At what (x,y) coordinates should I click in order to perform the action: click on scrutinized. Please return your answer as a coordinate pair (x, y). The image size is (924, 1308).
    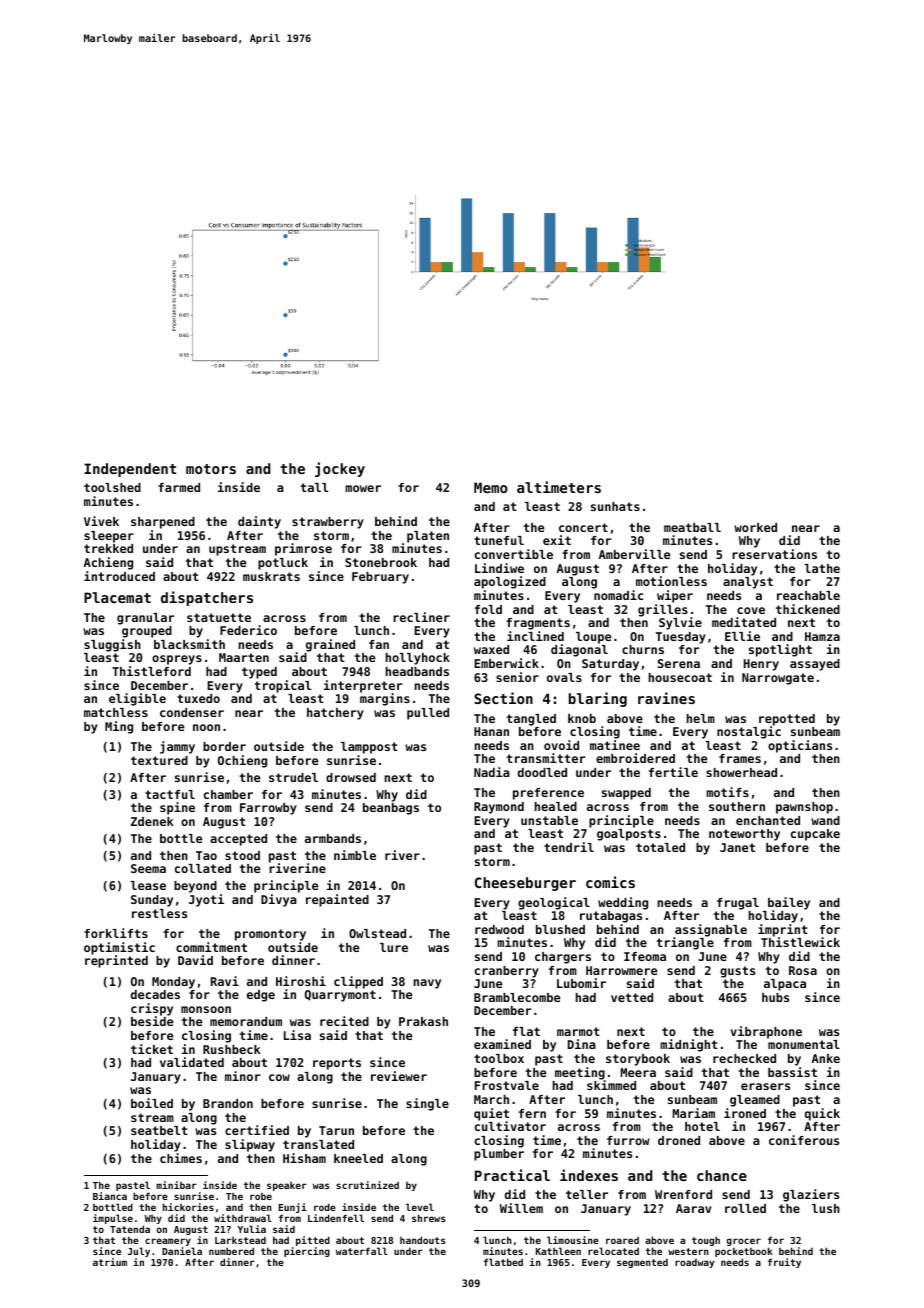
    Looking at the image, I should click on (367, 1185).
